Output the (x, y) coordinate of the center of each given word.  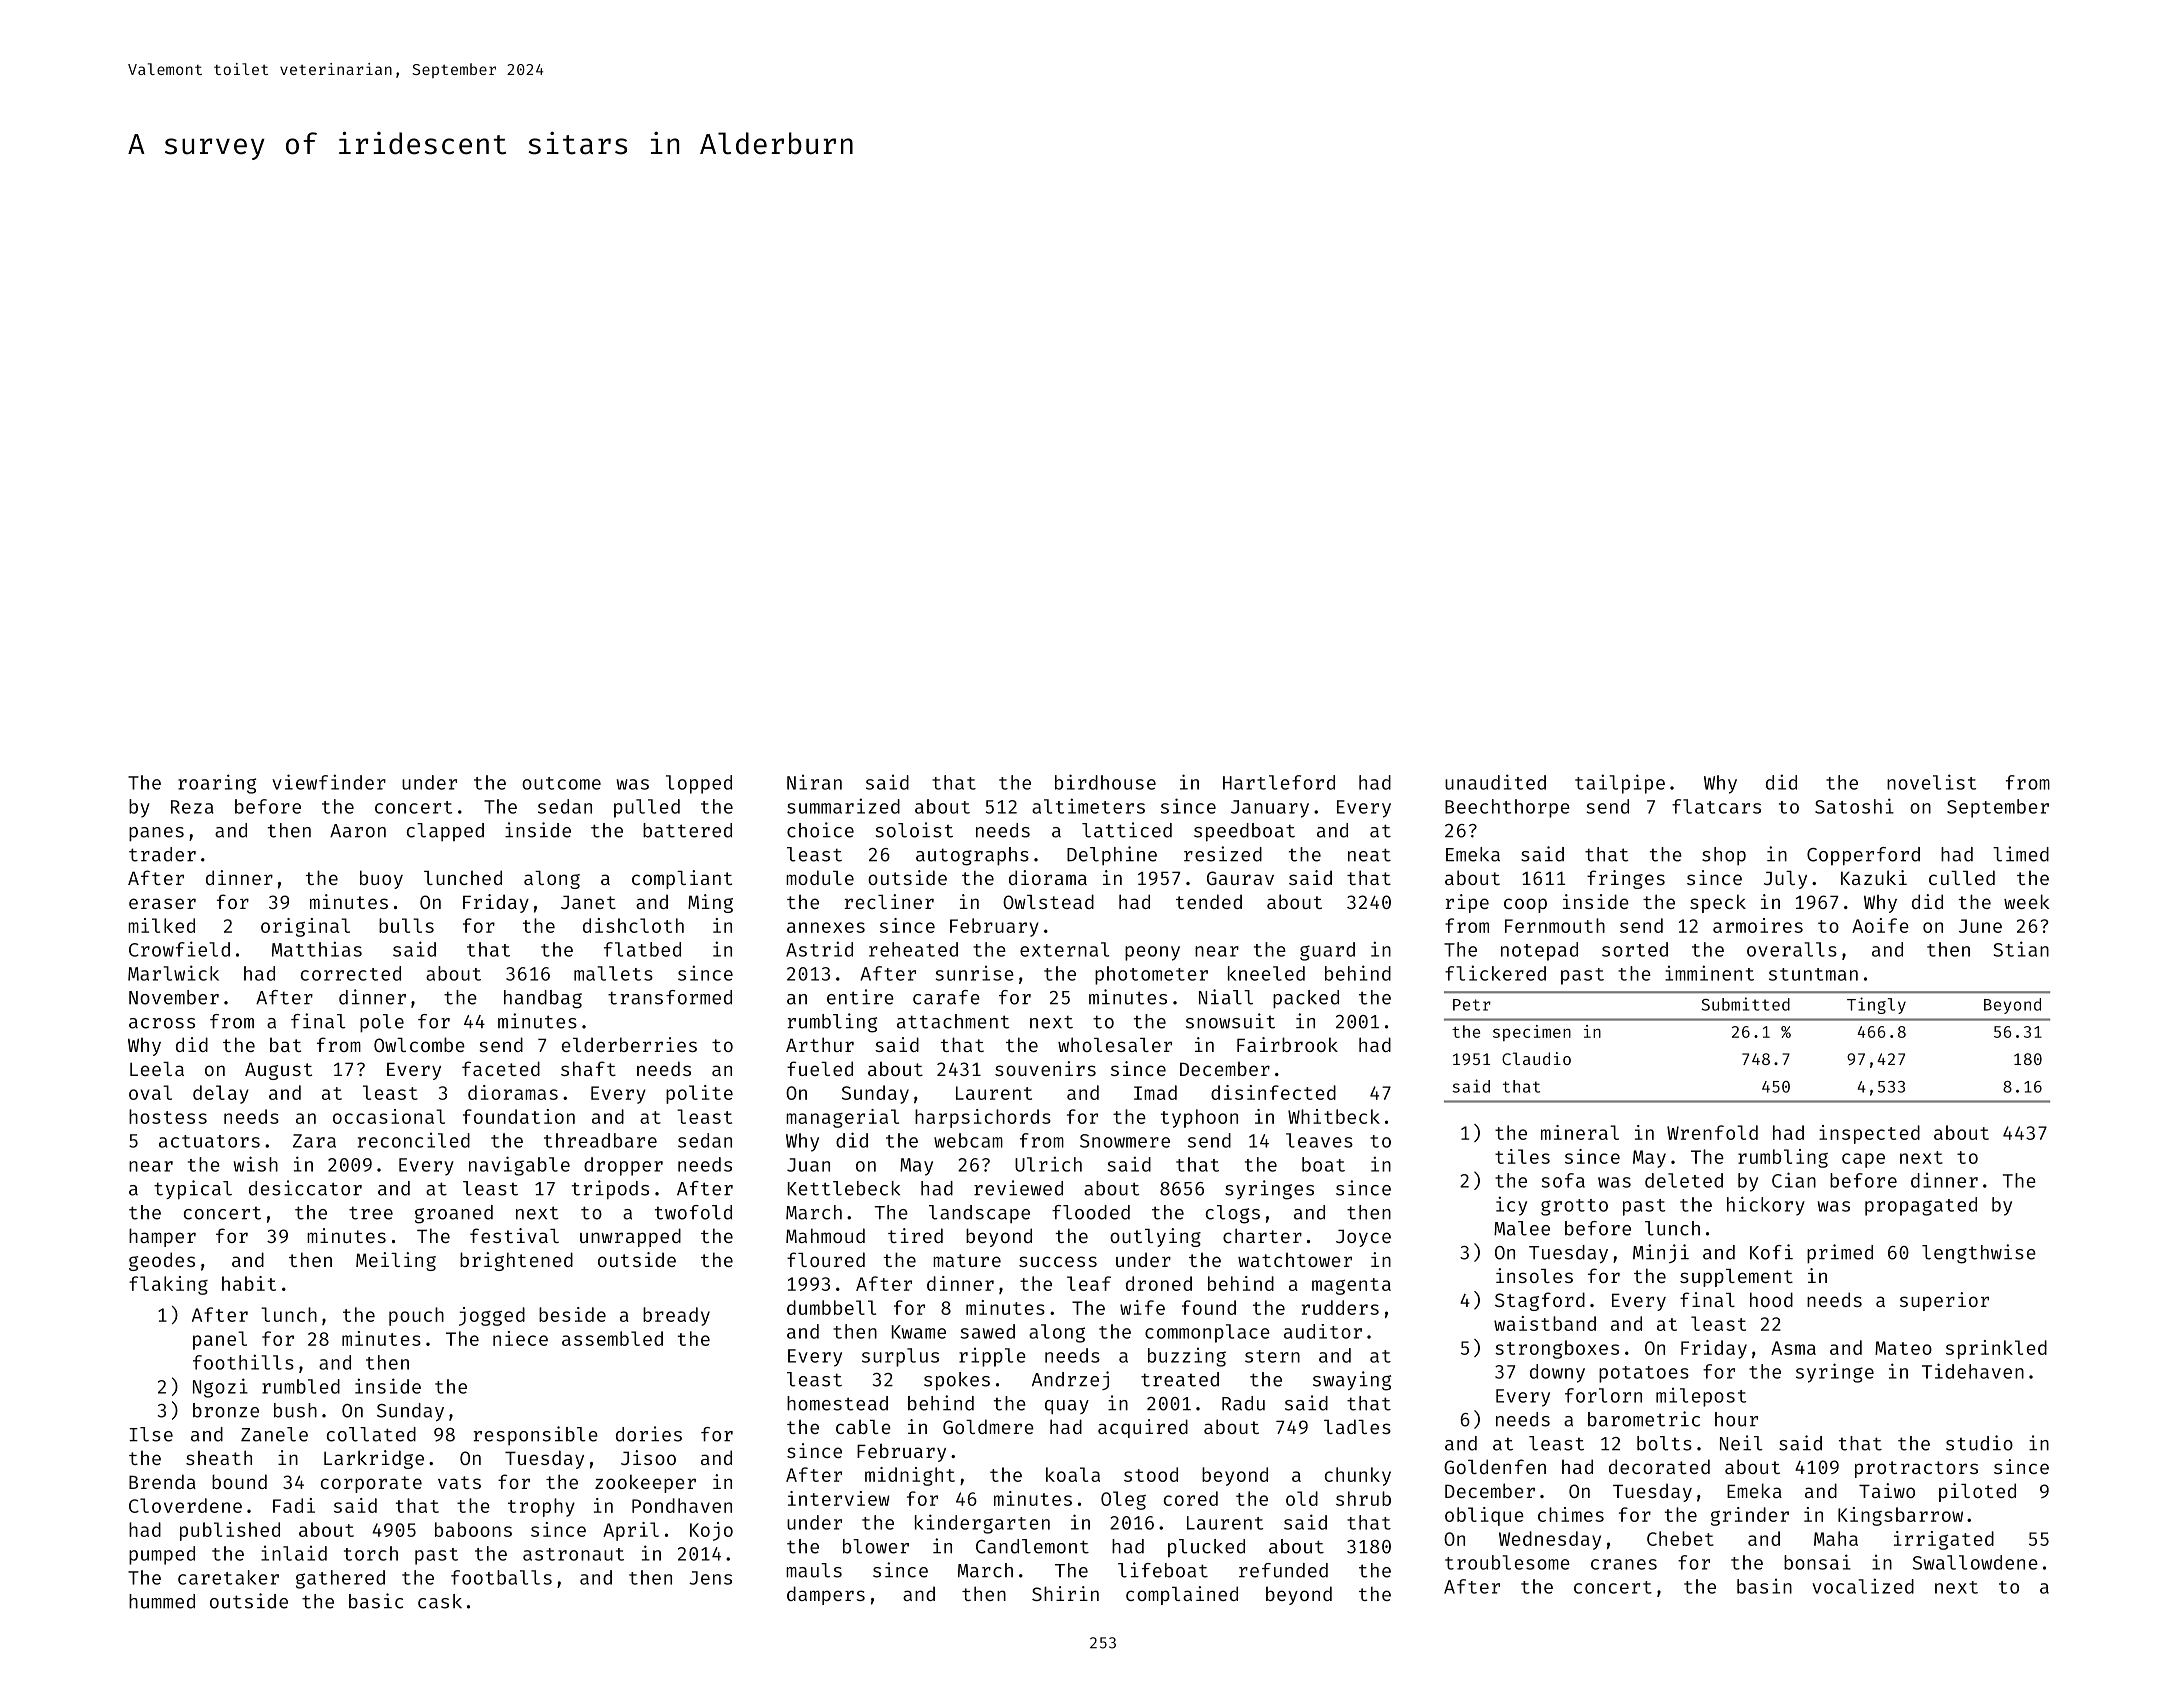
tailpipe (1620, 784)
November (174, 997)
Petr (1472, 1005)
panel (220, 1340)
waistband (1545, 1323)
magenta (1351, 1286)
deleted (1684, 1180)
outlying (1155, 1237)
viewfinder (329, 782)
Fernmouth (1555, 925)
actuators (209, 1141)
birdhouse (1105, 782)
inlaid (294, 1553)
